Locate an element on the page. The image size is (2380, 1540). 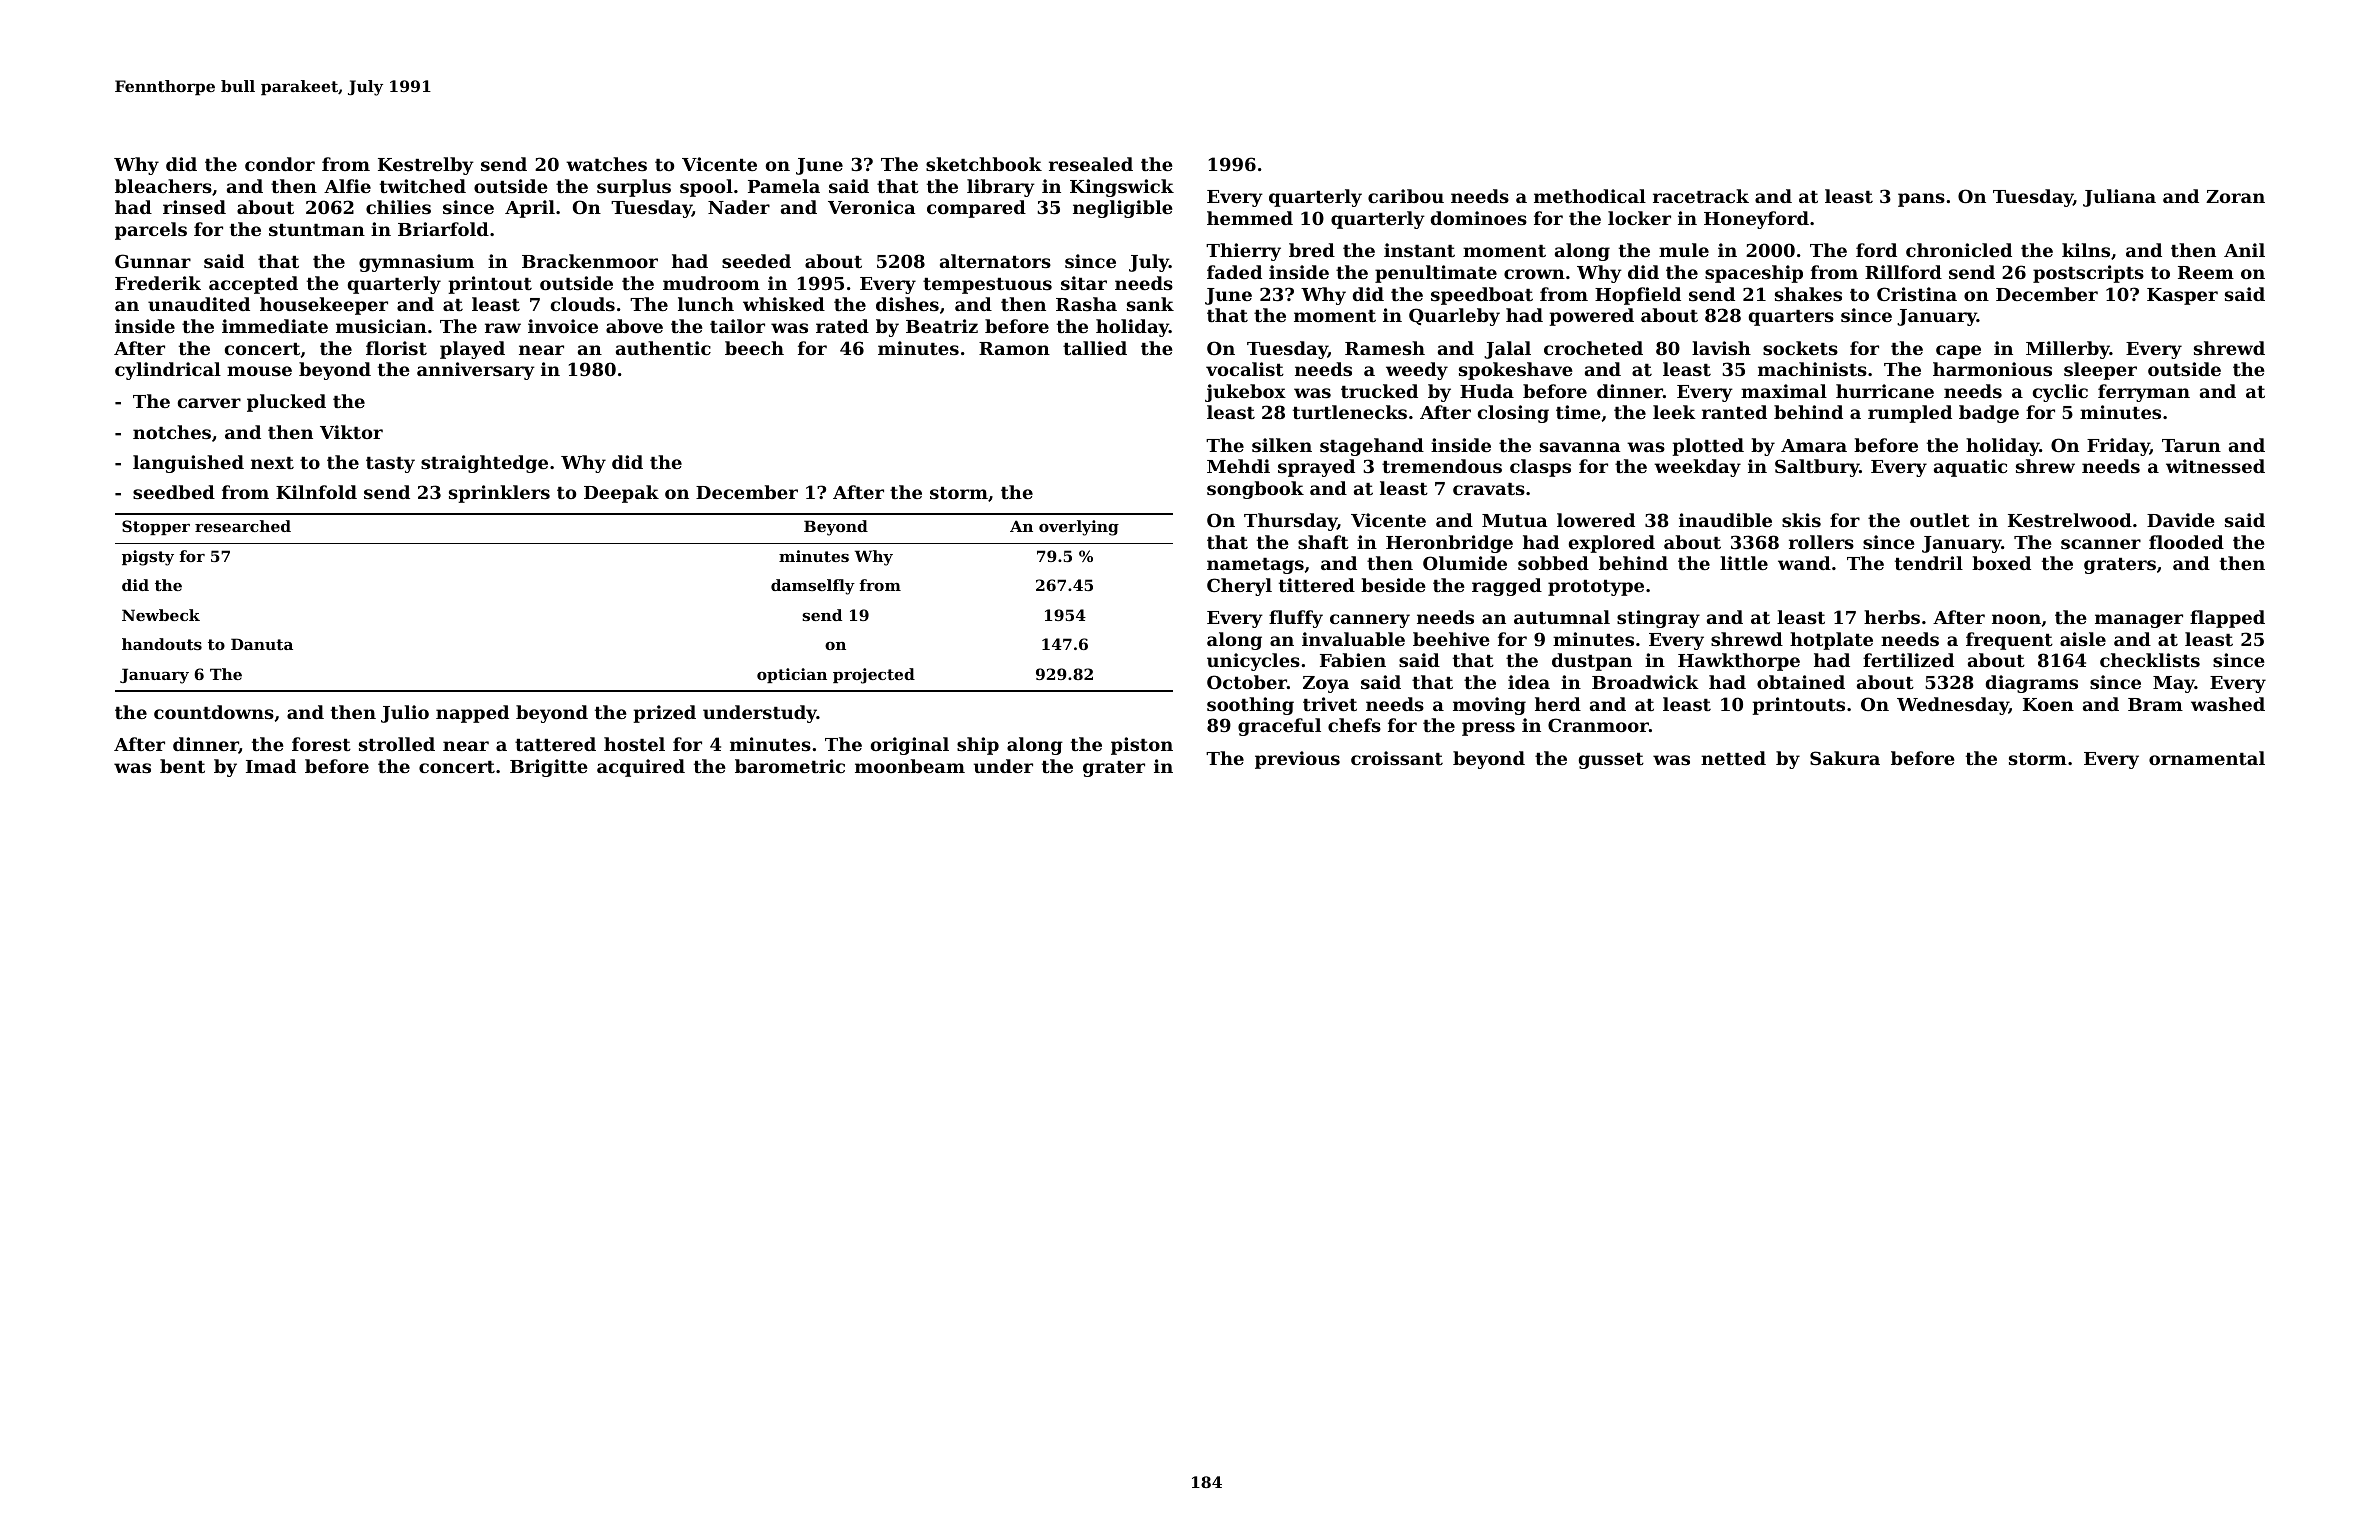
acquired is located at coordinates (641, 768).
